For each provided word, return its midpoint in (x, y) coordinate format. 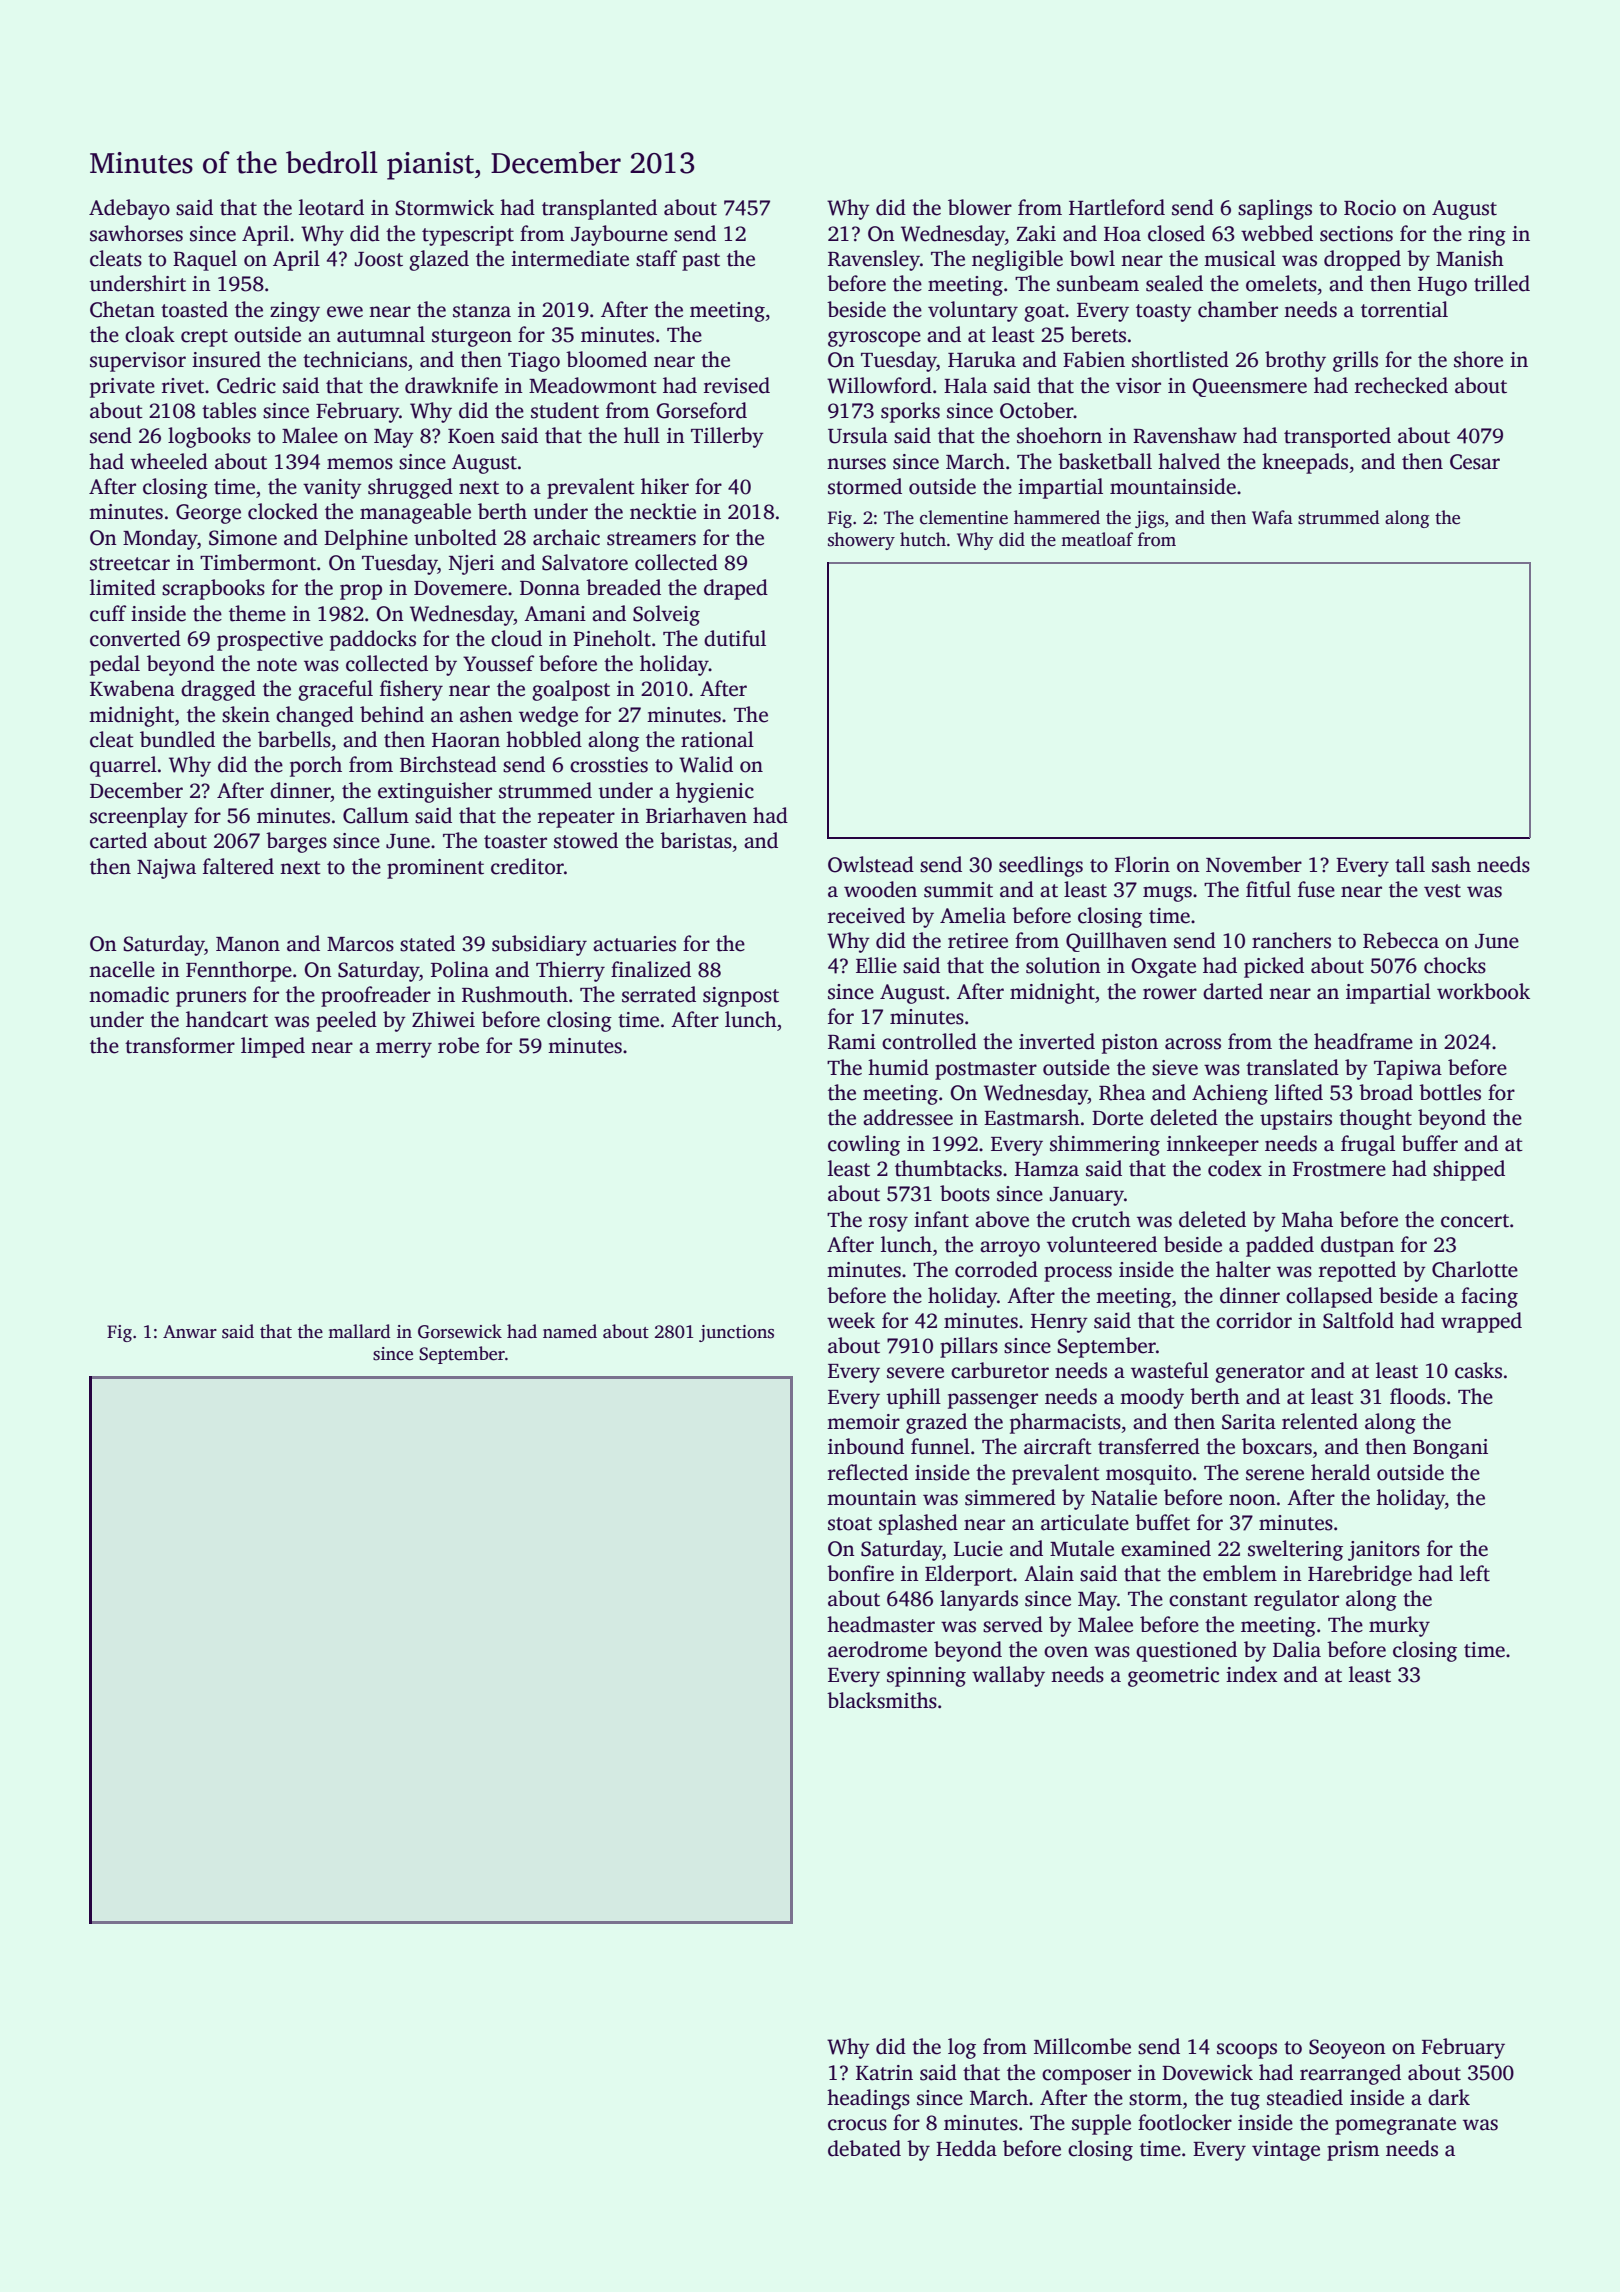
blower (980, 207)
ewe (345, 312)
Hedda (966, 2148)
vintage (1286, 2151)
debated (864, 2148)
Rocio (1370, 208)
